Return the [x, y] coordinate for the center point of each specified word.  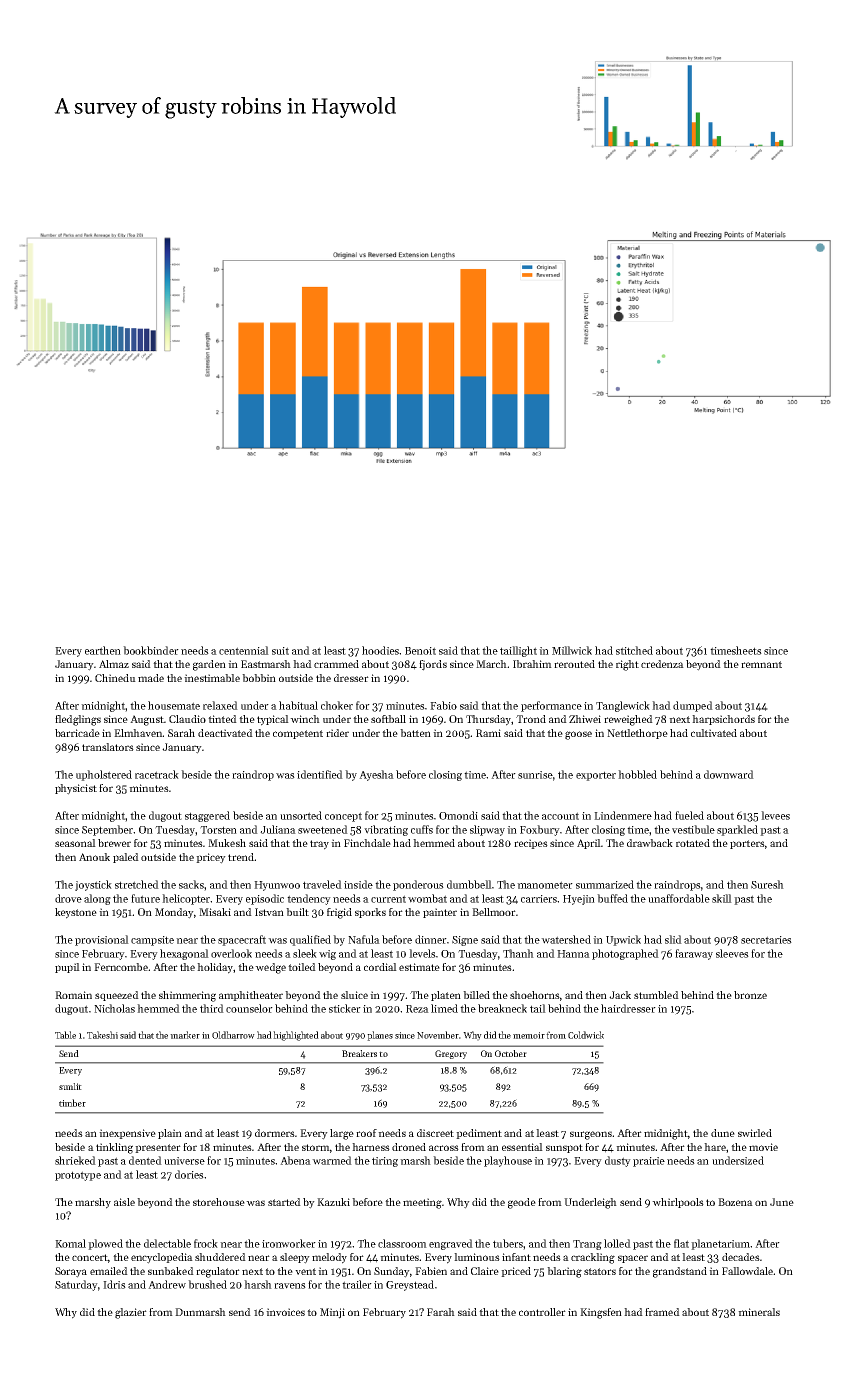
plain [170, 1134]
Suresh [767, 884]
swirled [755, 1133]
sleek [305, 953]
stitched [634, 650]
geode [522, 1203]
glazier [131, 1313]
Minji [332, 1313]
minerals [759, 1312]
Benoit [420, 651]
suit [280, 651]
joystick [93, 885]
